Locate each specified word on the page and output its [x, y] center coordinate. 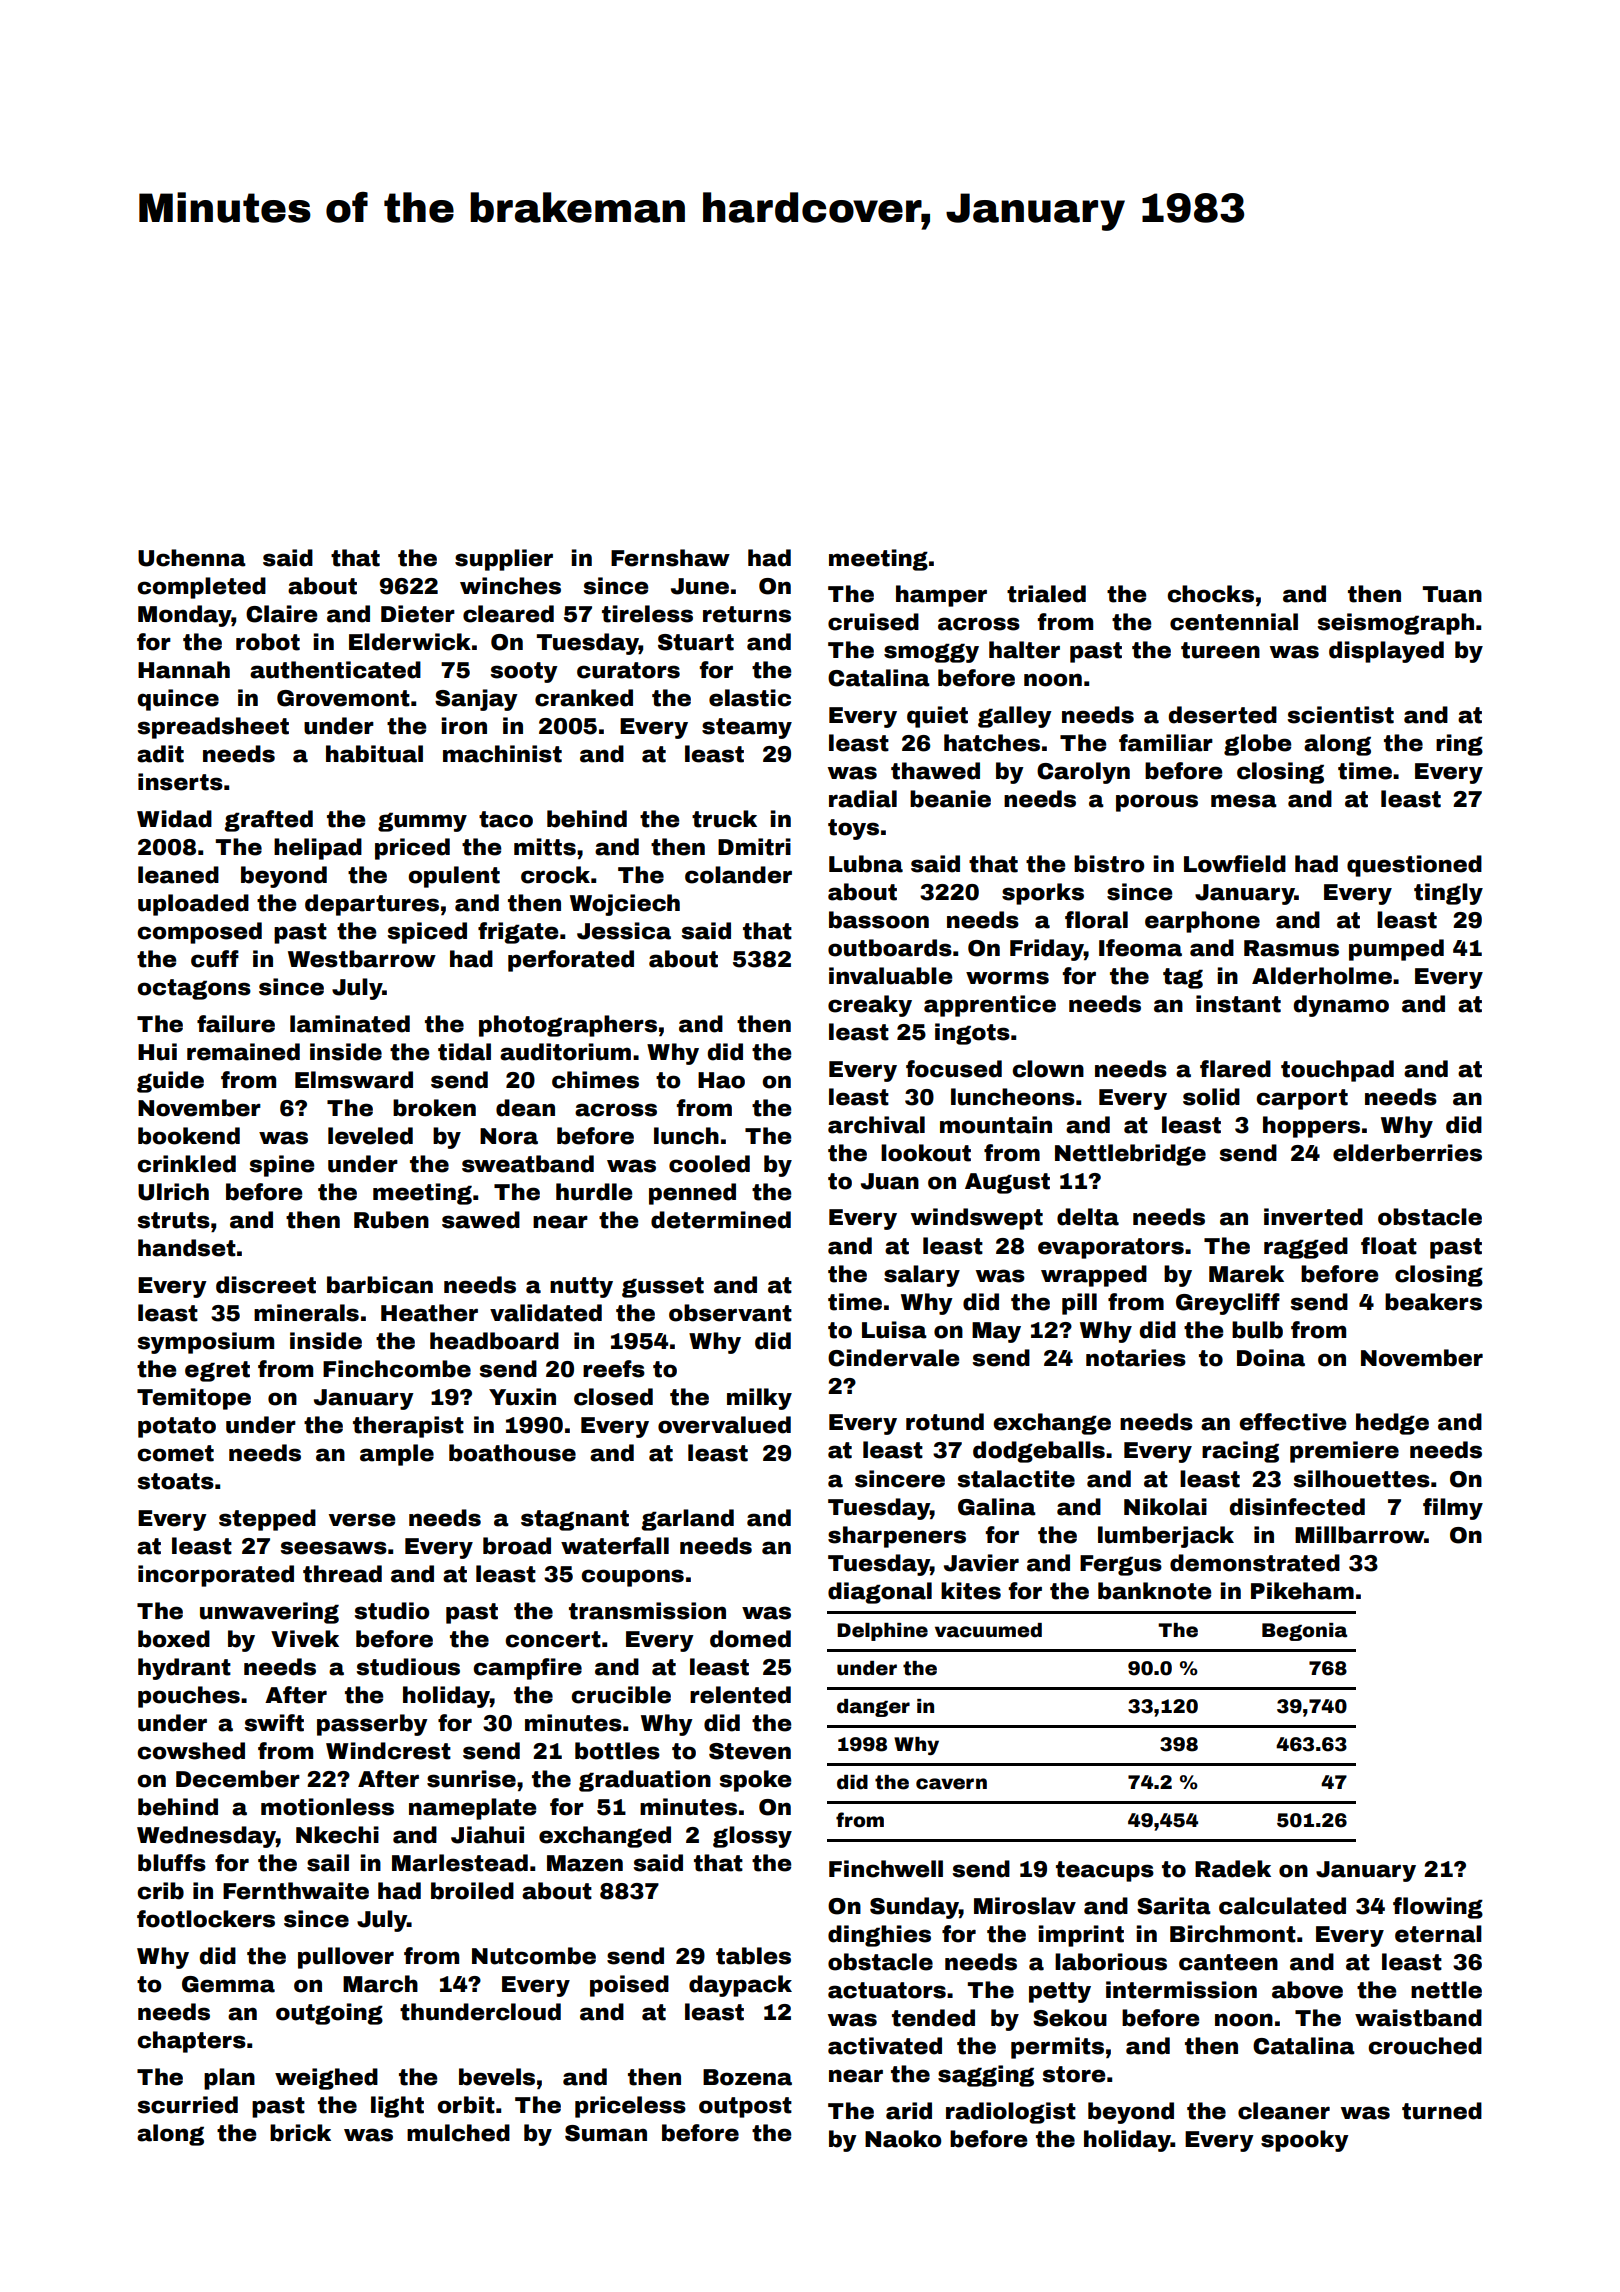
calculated [1282, 1906]
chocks [1210, 594]
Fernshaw [670, 558]
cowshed [191, 1751]
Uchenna [192, 558]
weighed [326, 2079]
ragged [1306, 1248]
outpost [745, 2107]
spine [281, 1166]
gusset [663, 1287]
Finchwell [886, 1869]
